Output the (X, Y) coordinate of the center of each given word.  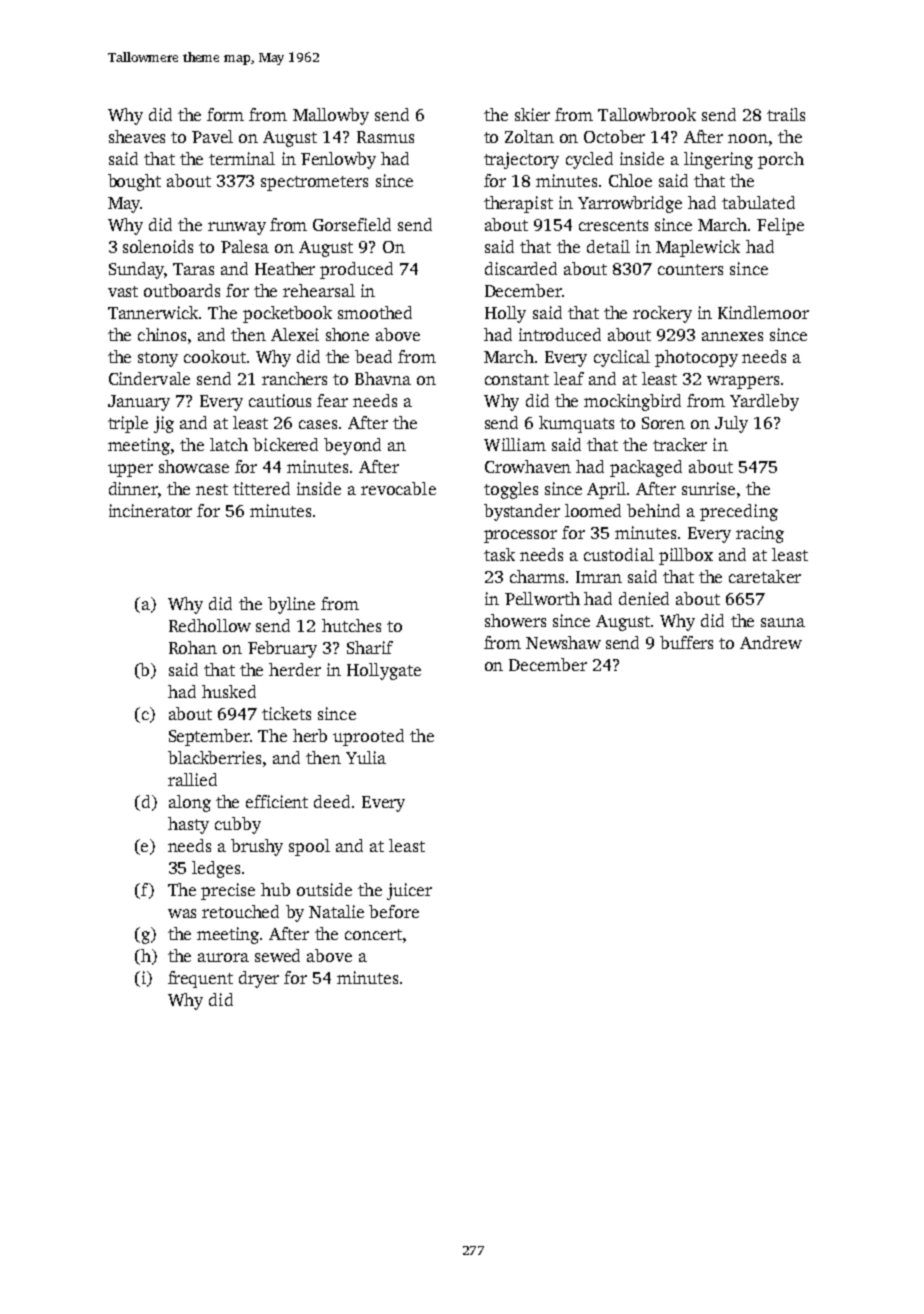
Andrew (771, 642)
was (182, 913)
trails (786, 114)
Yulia (366, 757)
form (225, 114)
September (209, 737)
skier (532, 114)
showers (515, 620)
